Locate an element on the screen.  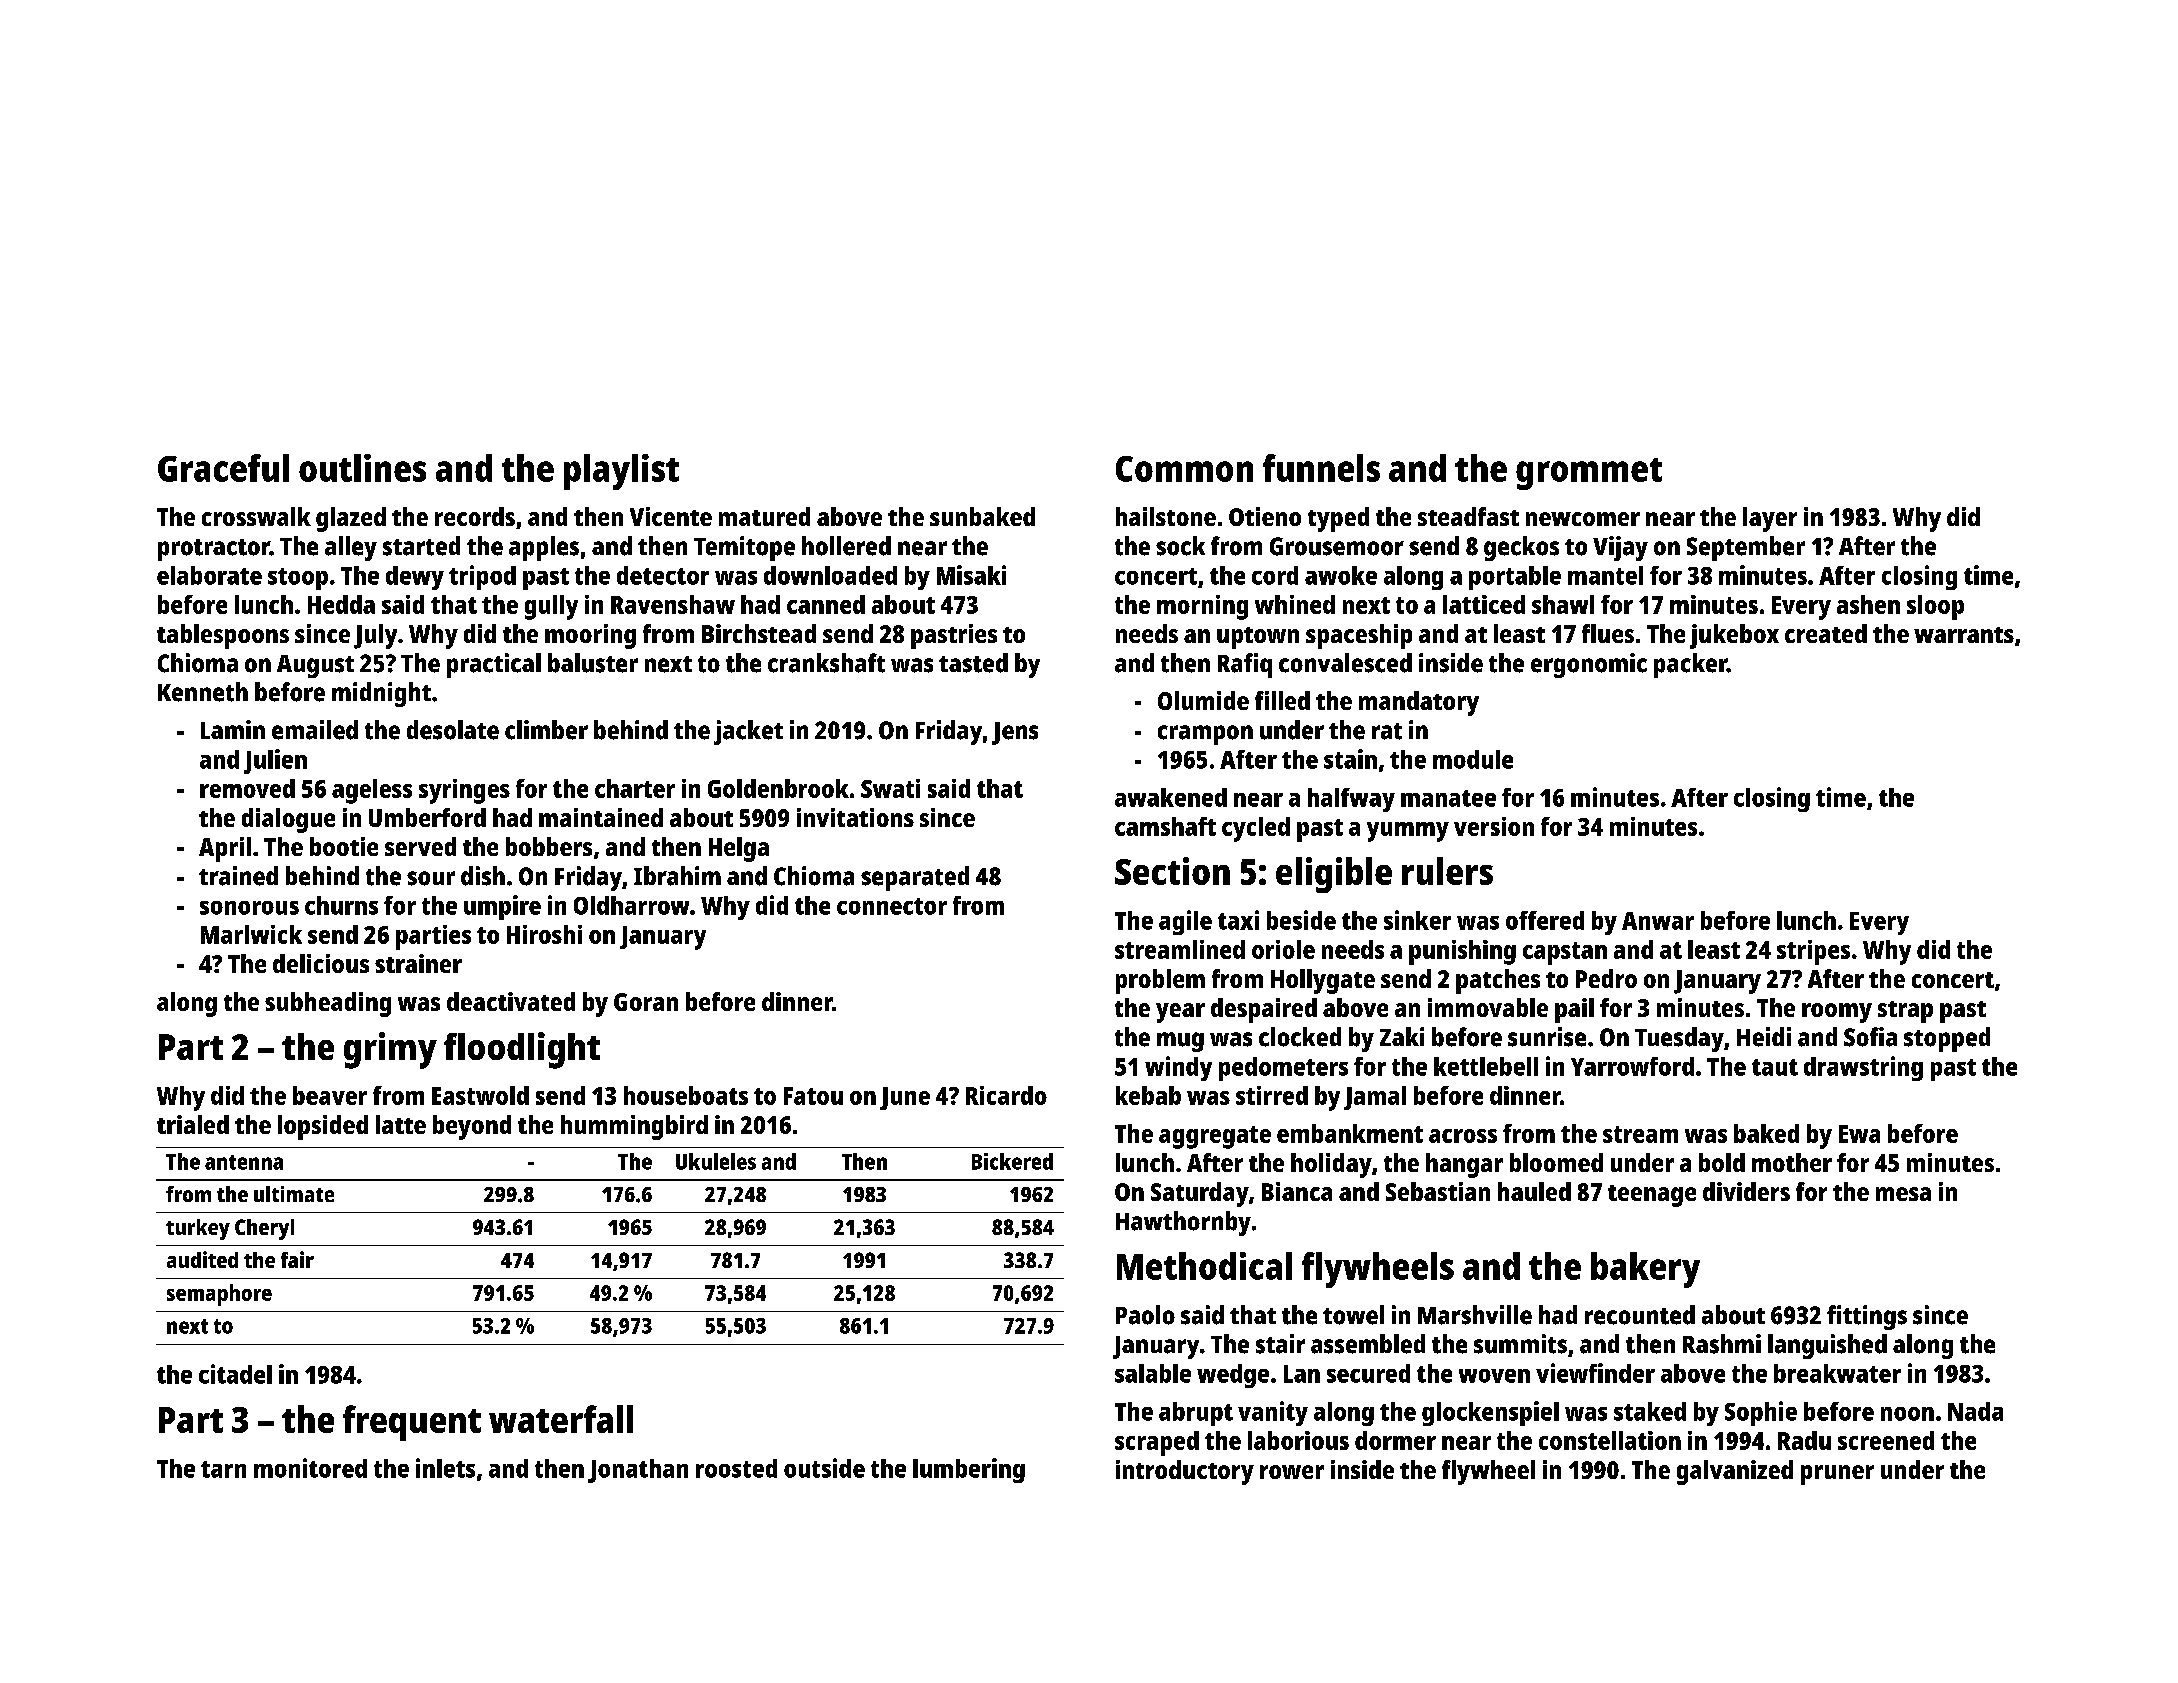
Ravenshaw is located at coordinates (673, 604).
